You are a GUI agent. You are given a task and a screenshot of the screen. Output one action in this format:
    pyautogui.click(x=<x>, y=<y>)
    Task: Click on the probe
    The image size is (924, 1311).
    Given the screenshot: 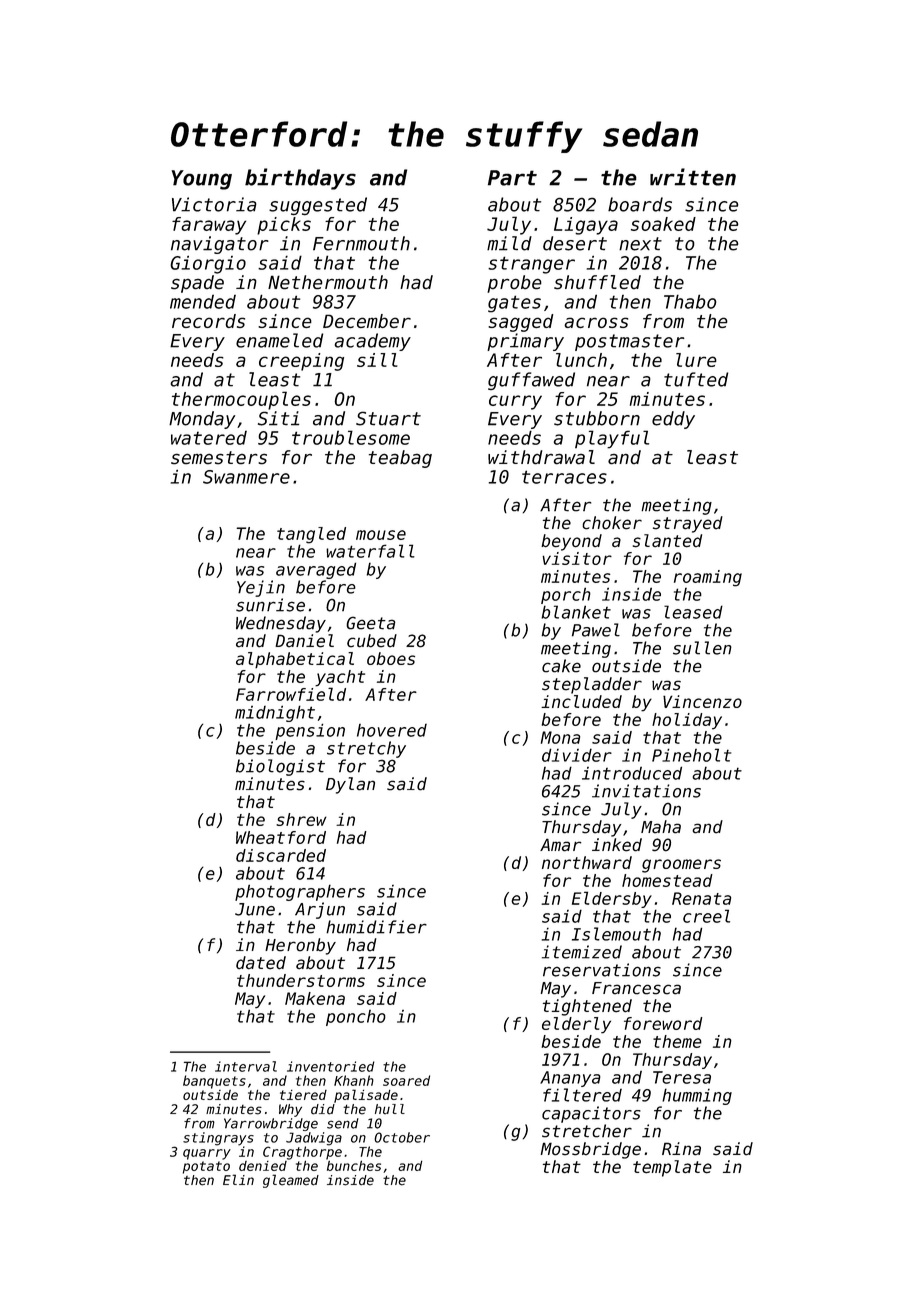 What is the action you would take?
    pyautogui.click(x=514, y=284)
